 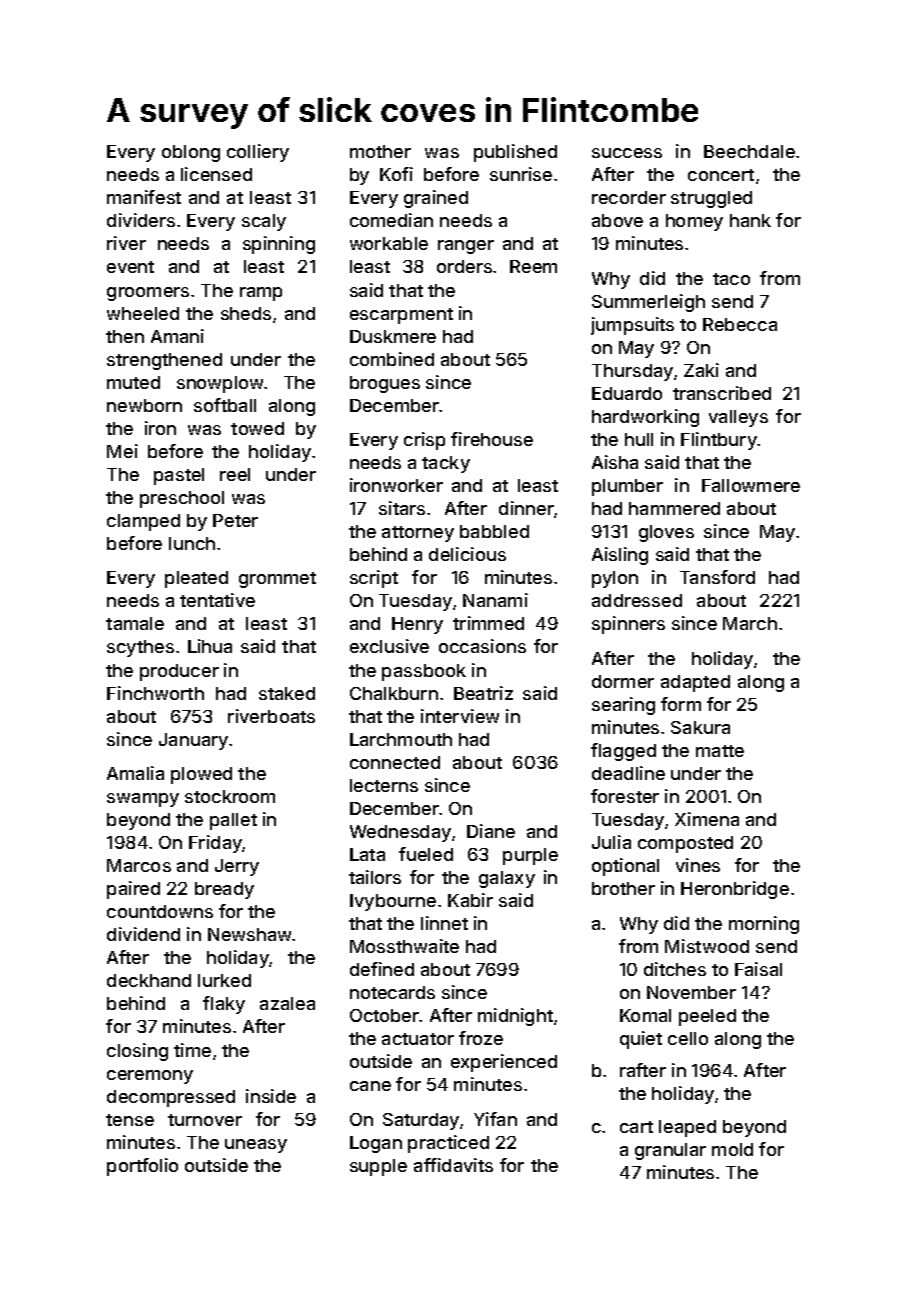 What do you see at coordinates (688, 1038) in the screenshot?
I see `cello` at bounding box center [688, 1038].
